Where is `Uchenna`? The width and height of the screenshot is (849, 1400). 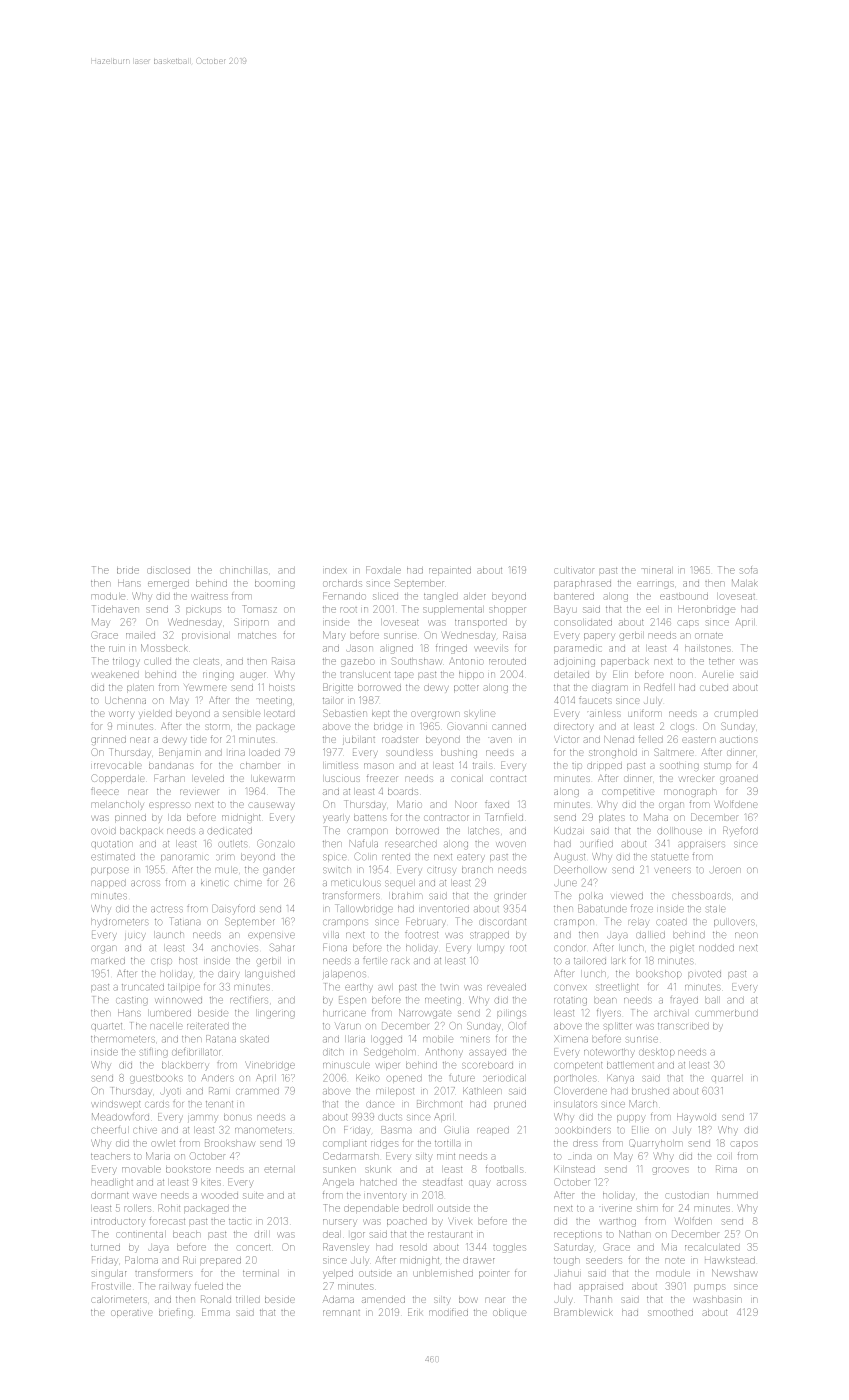 Uchenna is located at coordinates (125, 701).
